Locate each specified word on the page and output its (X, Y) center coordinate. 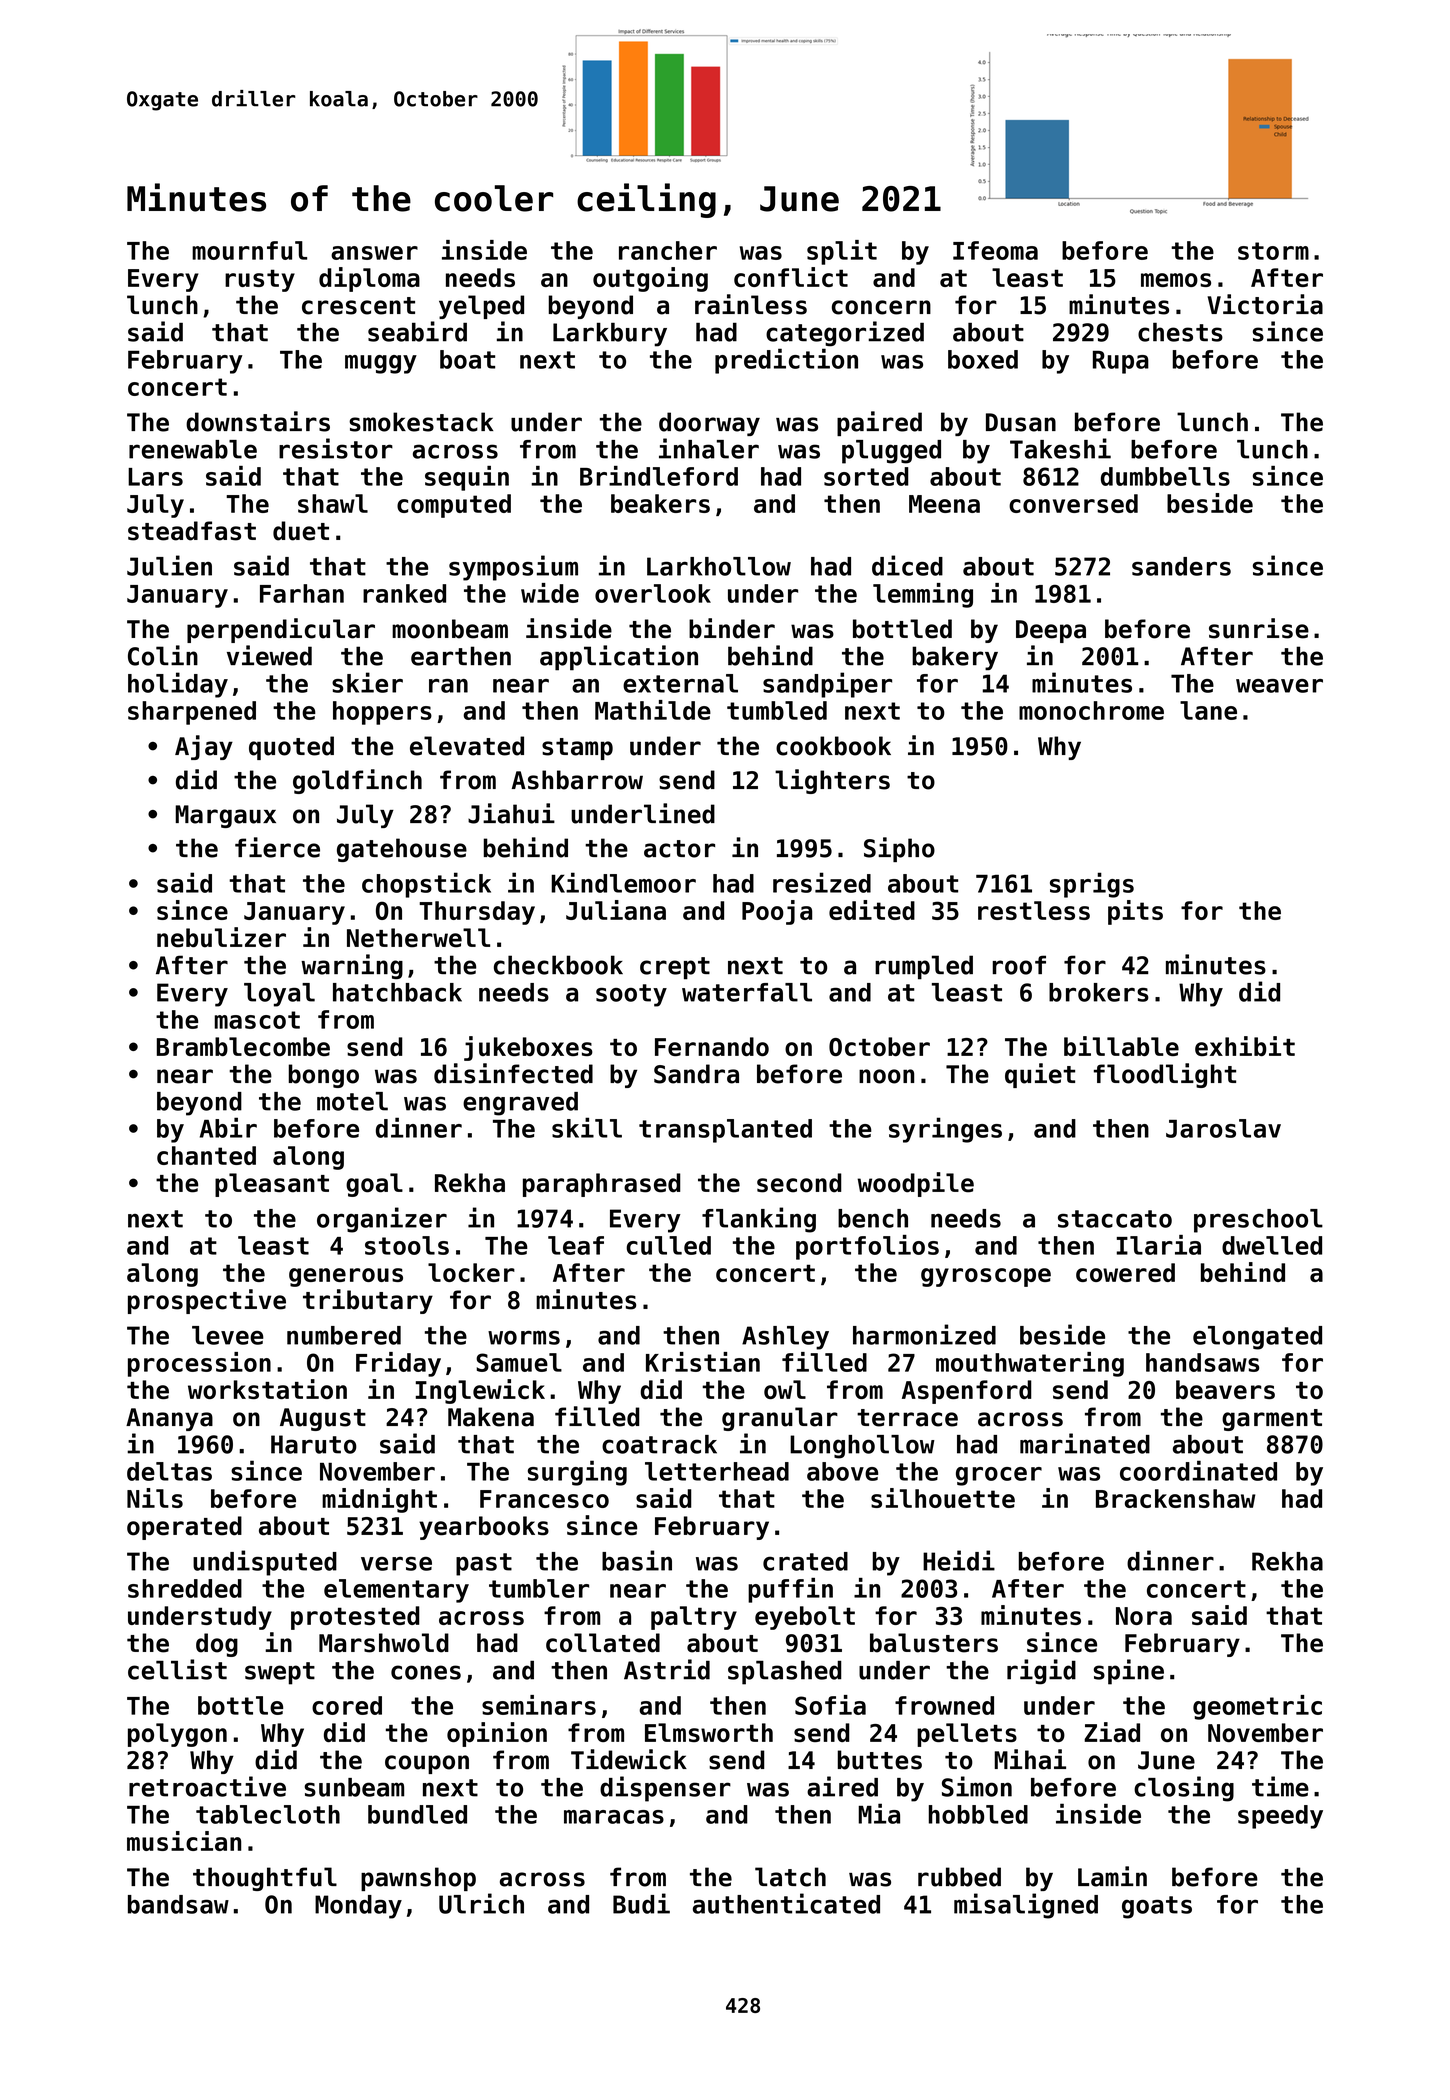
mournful (249, 250)
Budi (641, 1903)
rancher (668, 250)
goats (1157, 1907)
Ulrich (481, 1903)
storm (1273, 251)
